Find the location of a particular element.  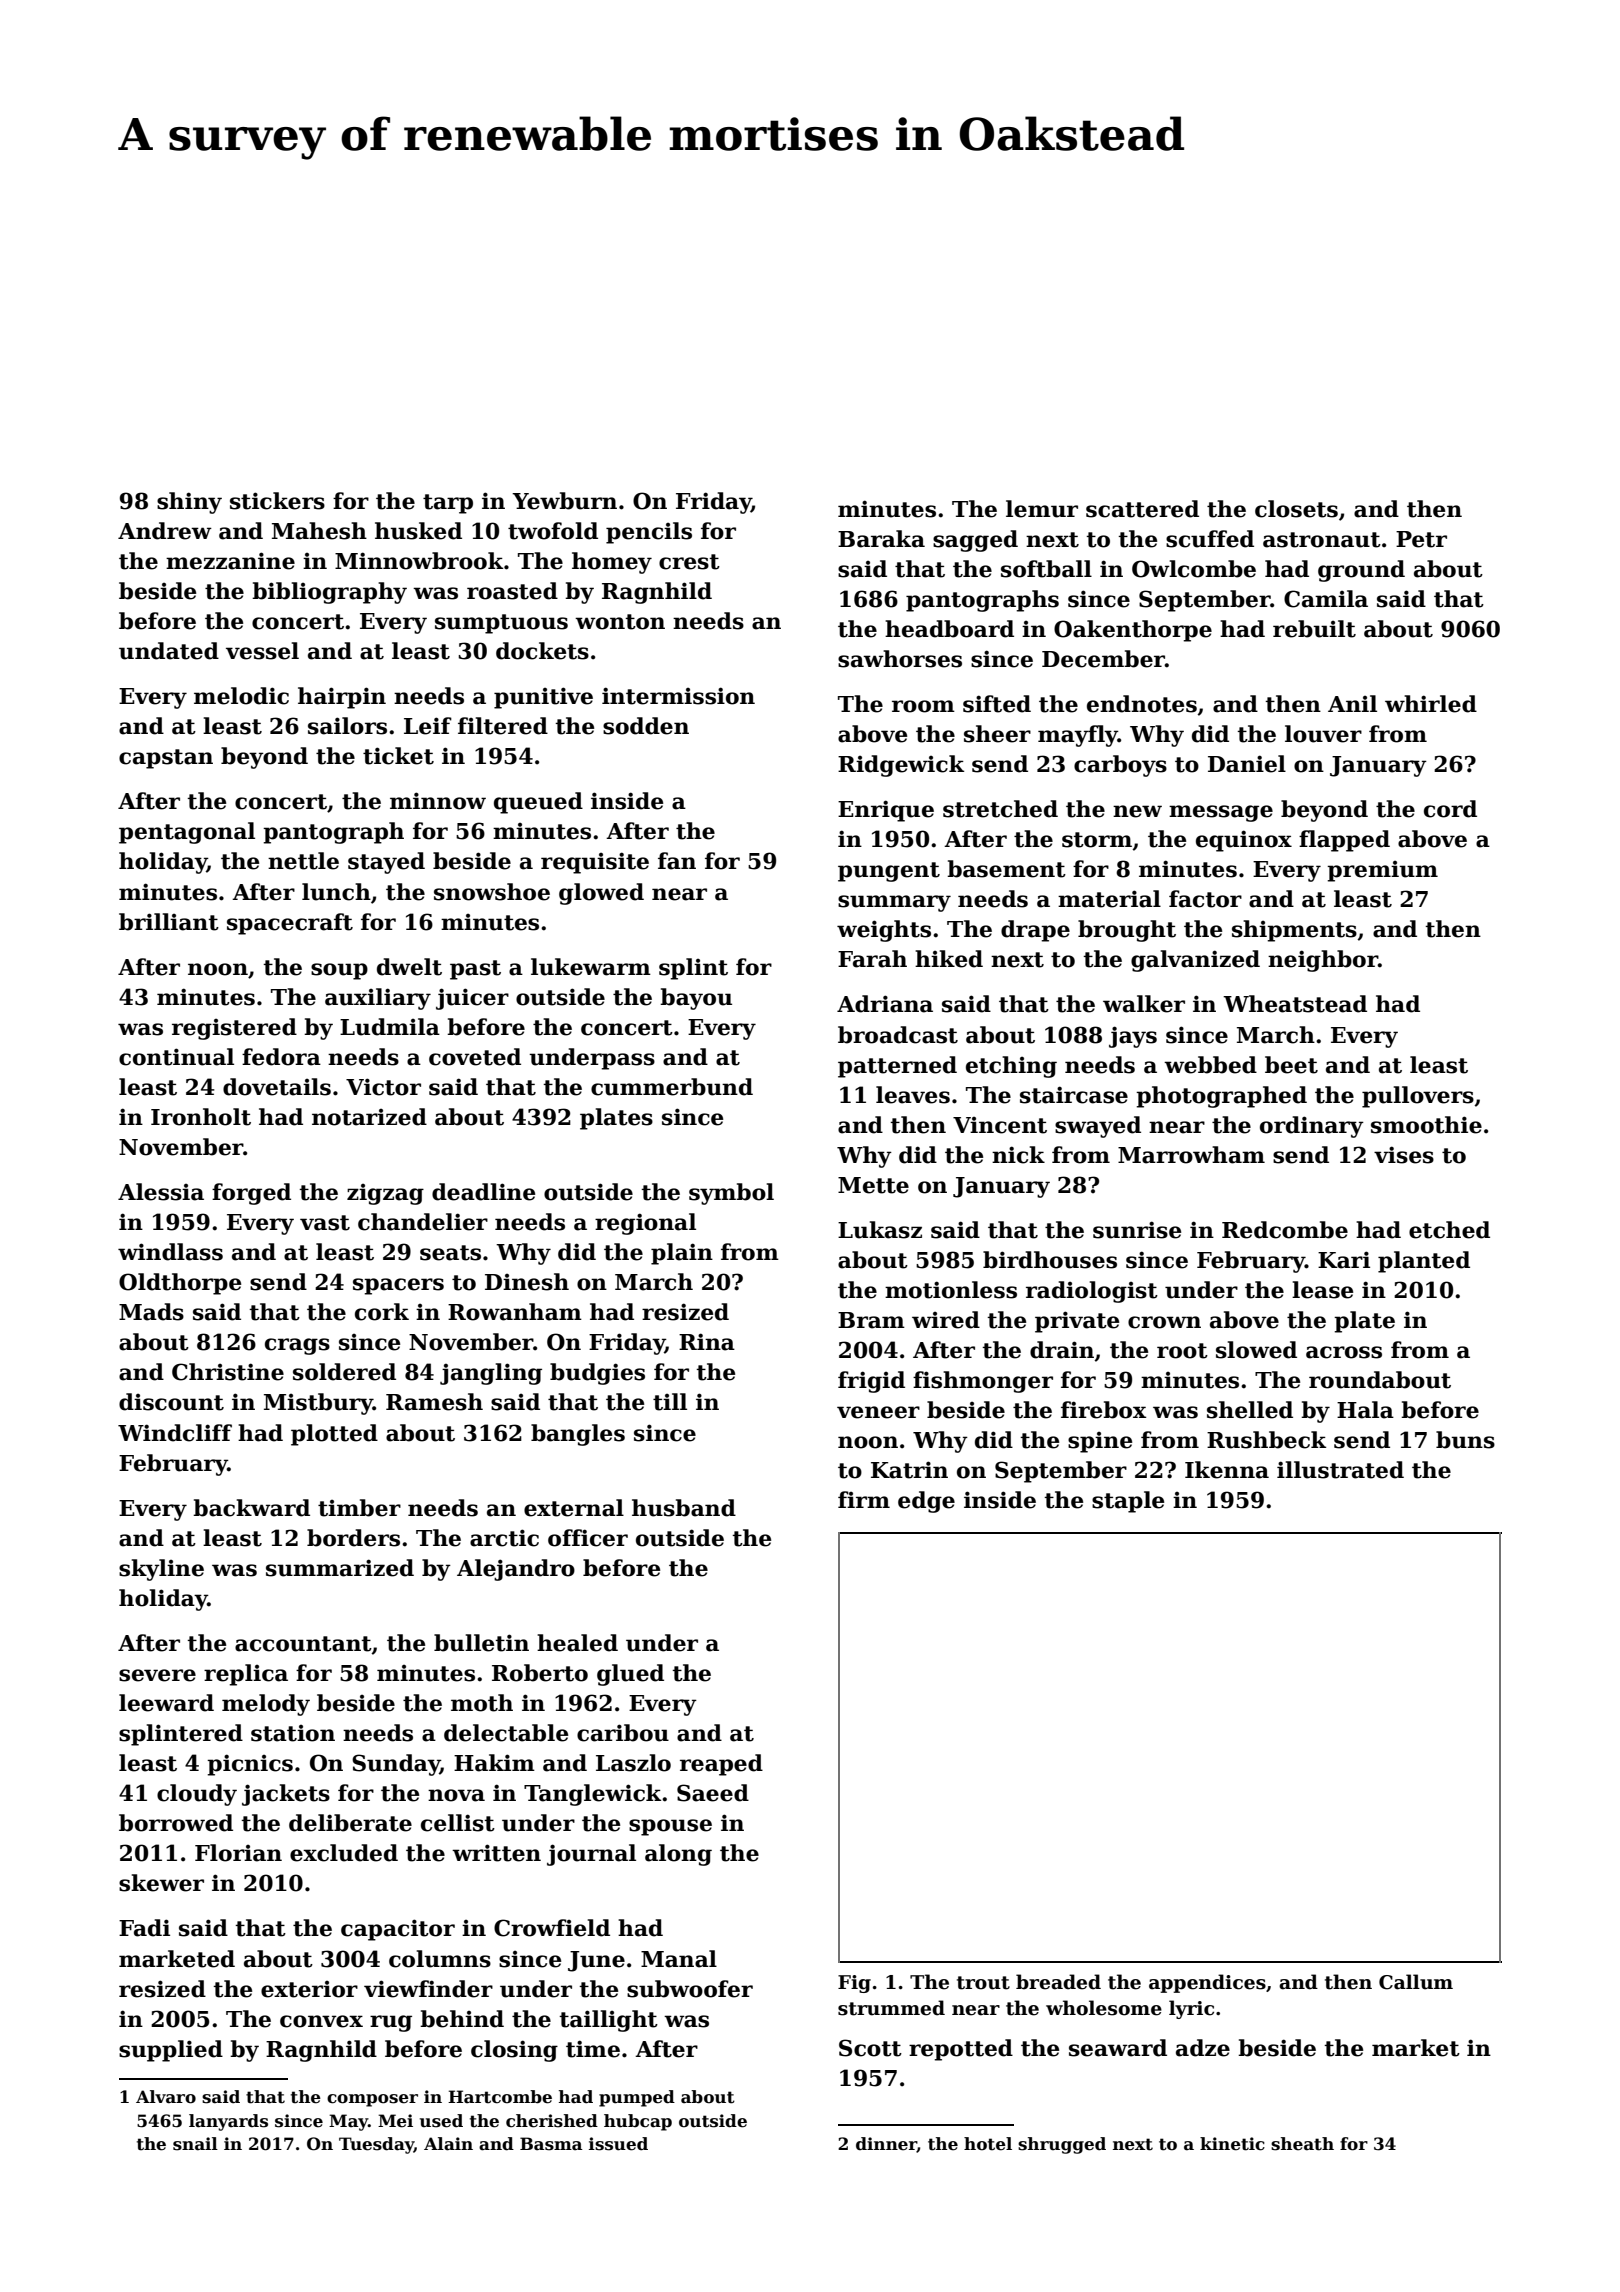

Marrowham is located at coordinates (1191, 1155).
